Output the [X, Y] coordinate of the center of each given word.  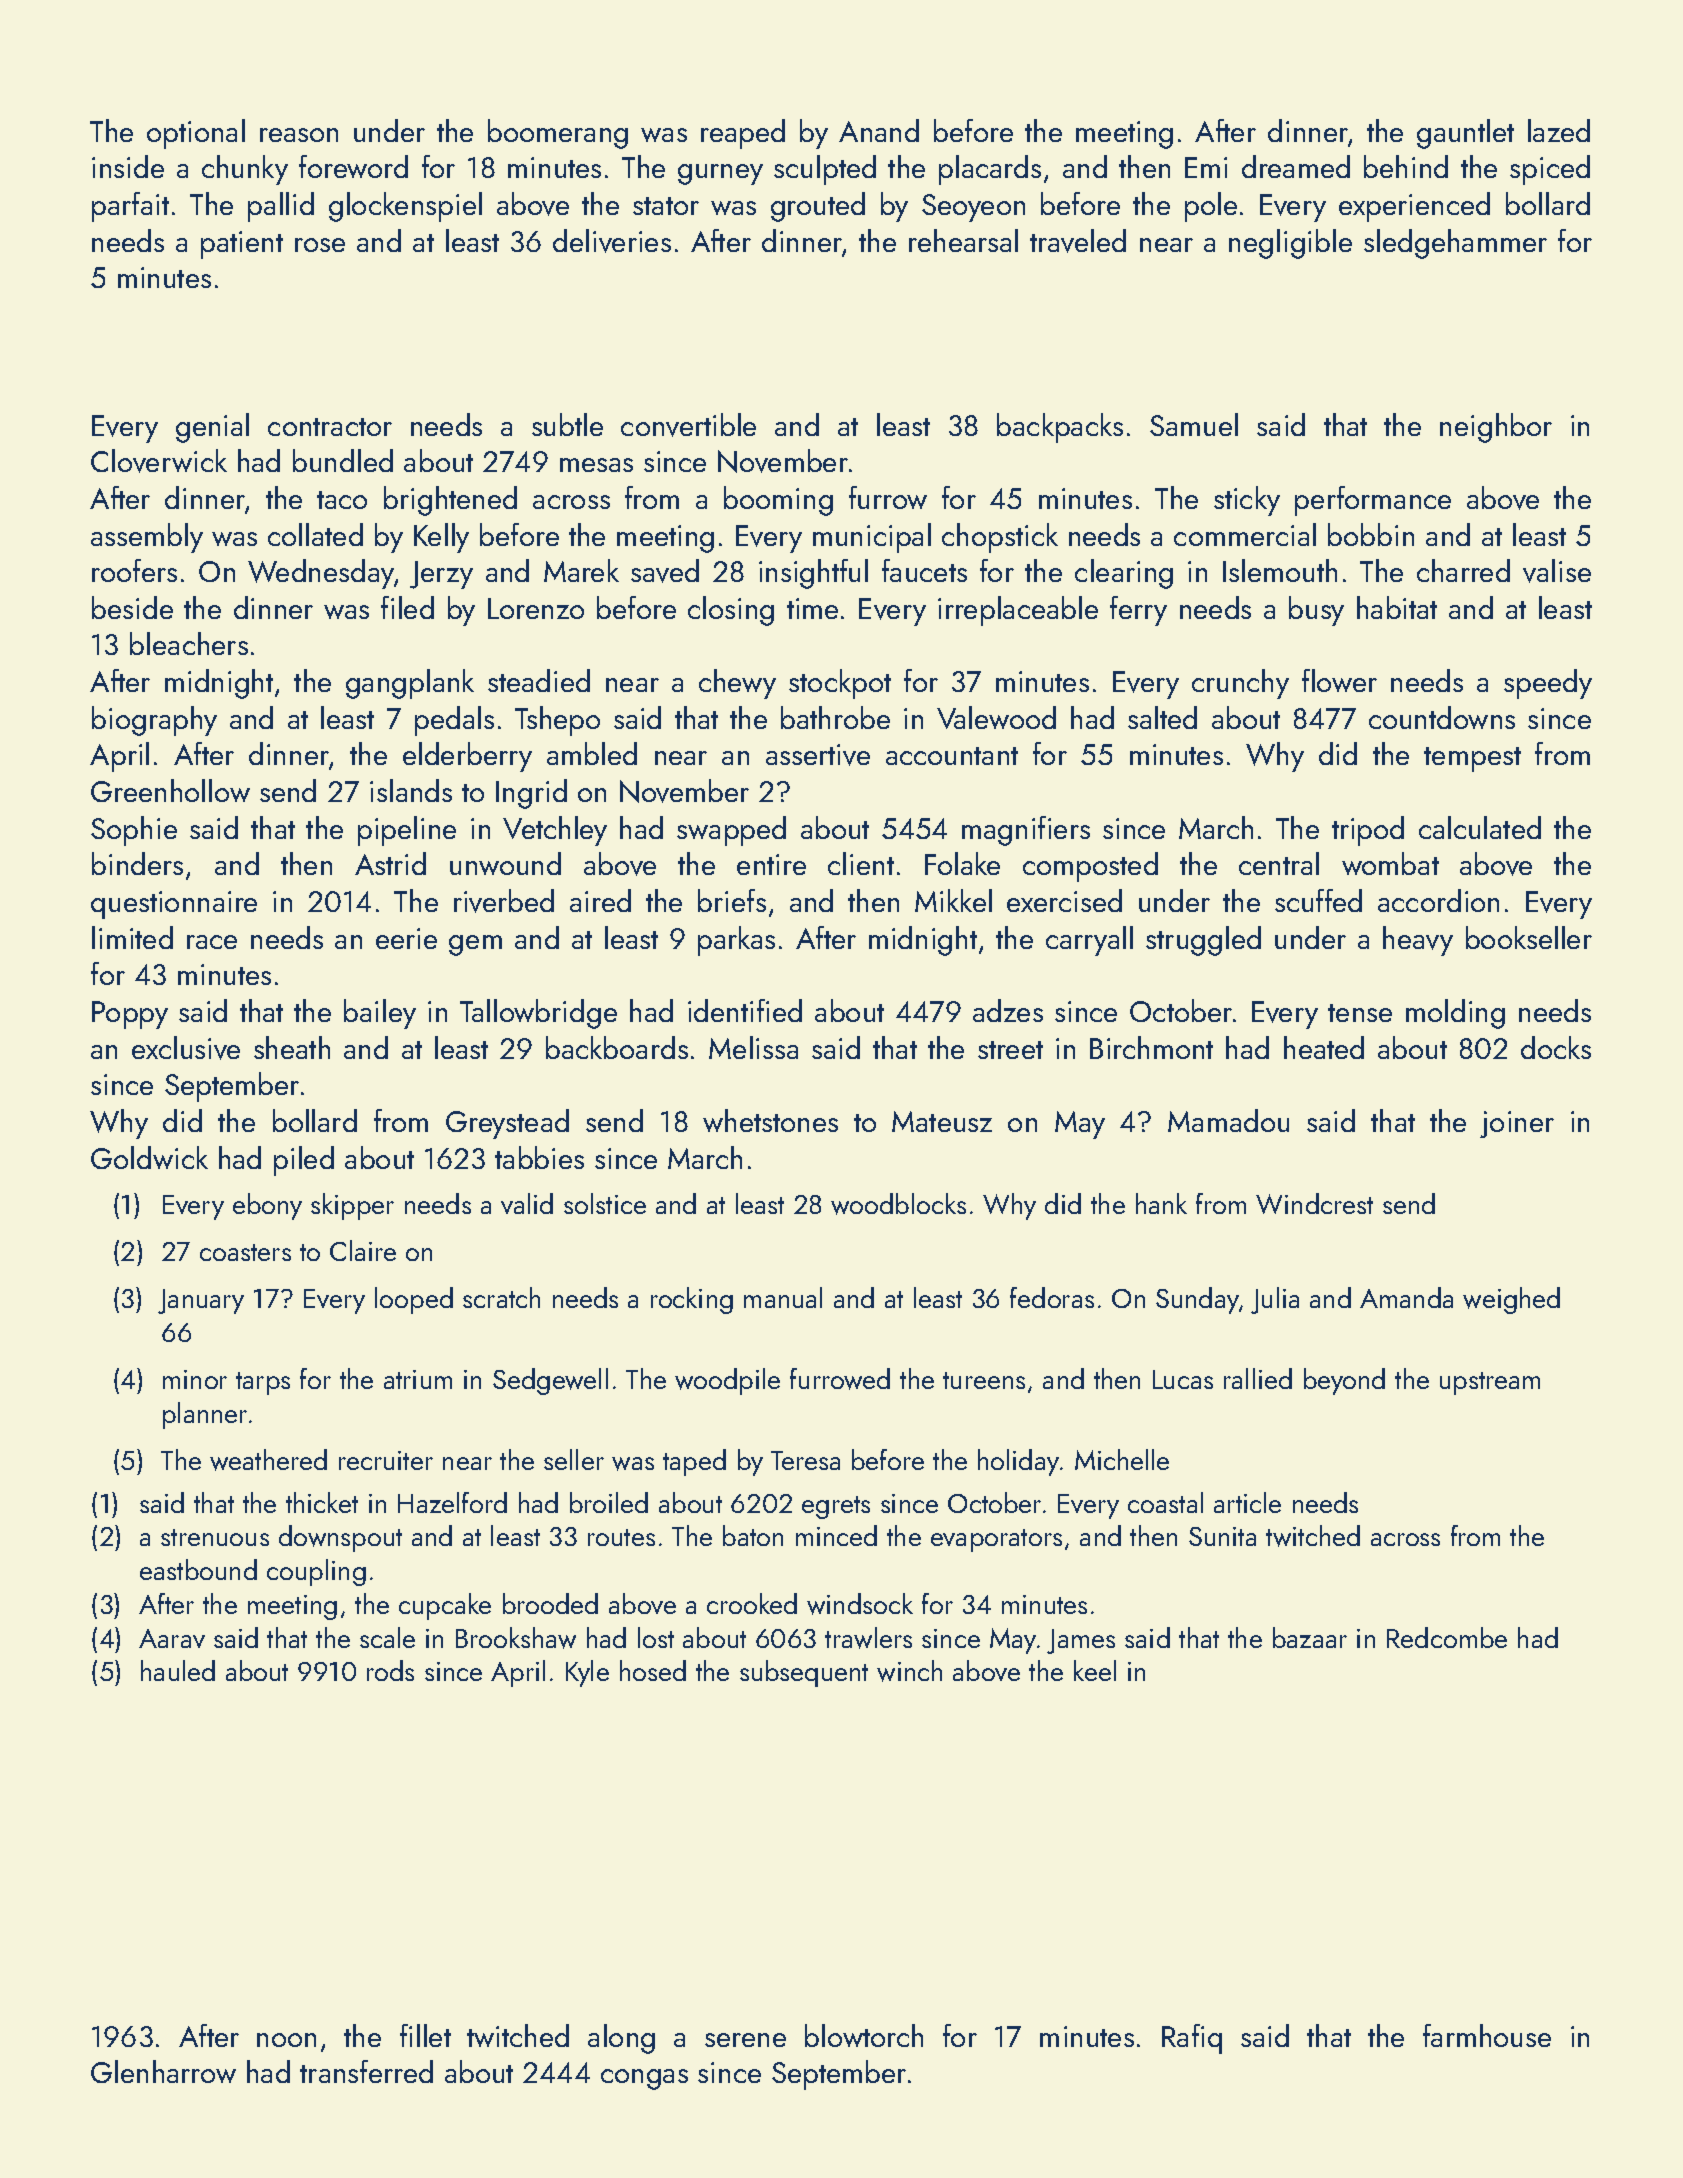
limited [132, 937]
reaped [743, 134]
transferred [366, 2071]
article [1247, 1502]
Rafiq [1192, 2039]
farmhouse [1487, 2035]
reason [299, 135]
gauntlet [1465, 134]
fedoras [1052, 1297]
